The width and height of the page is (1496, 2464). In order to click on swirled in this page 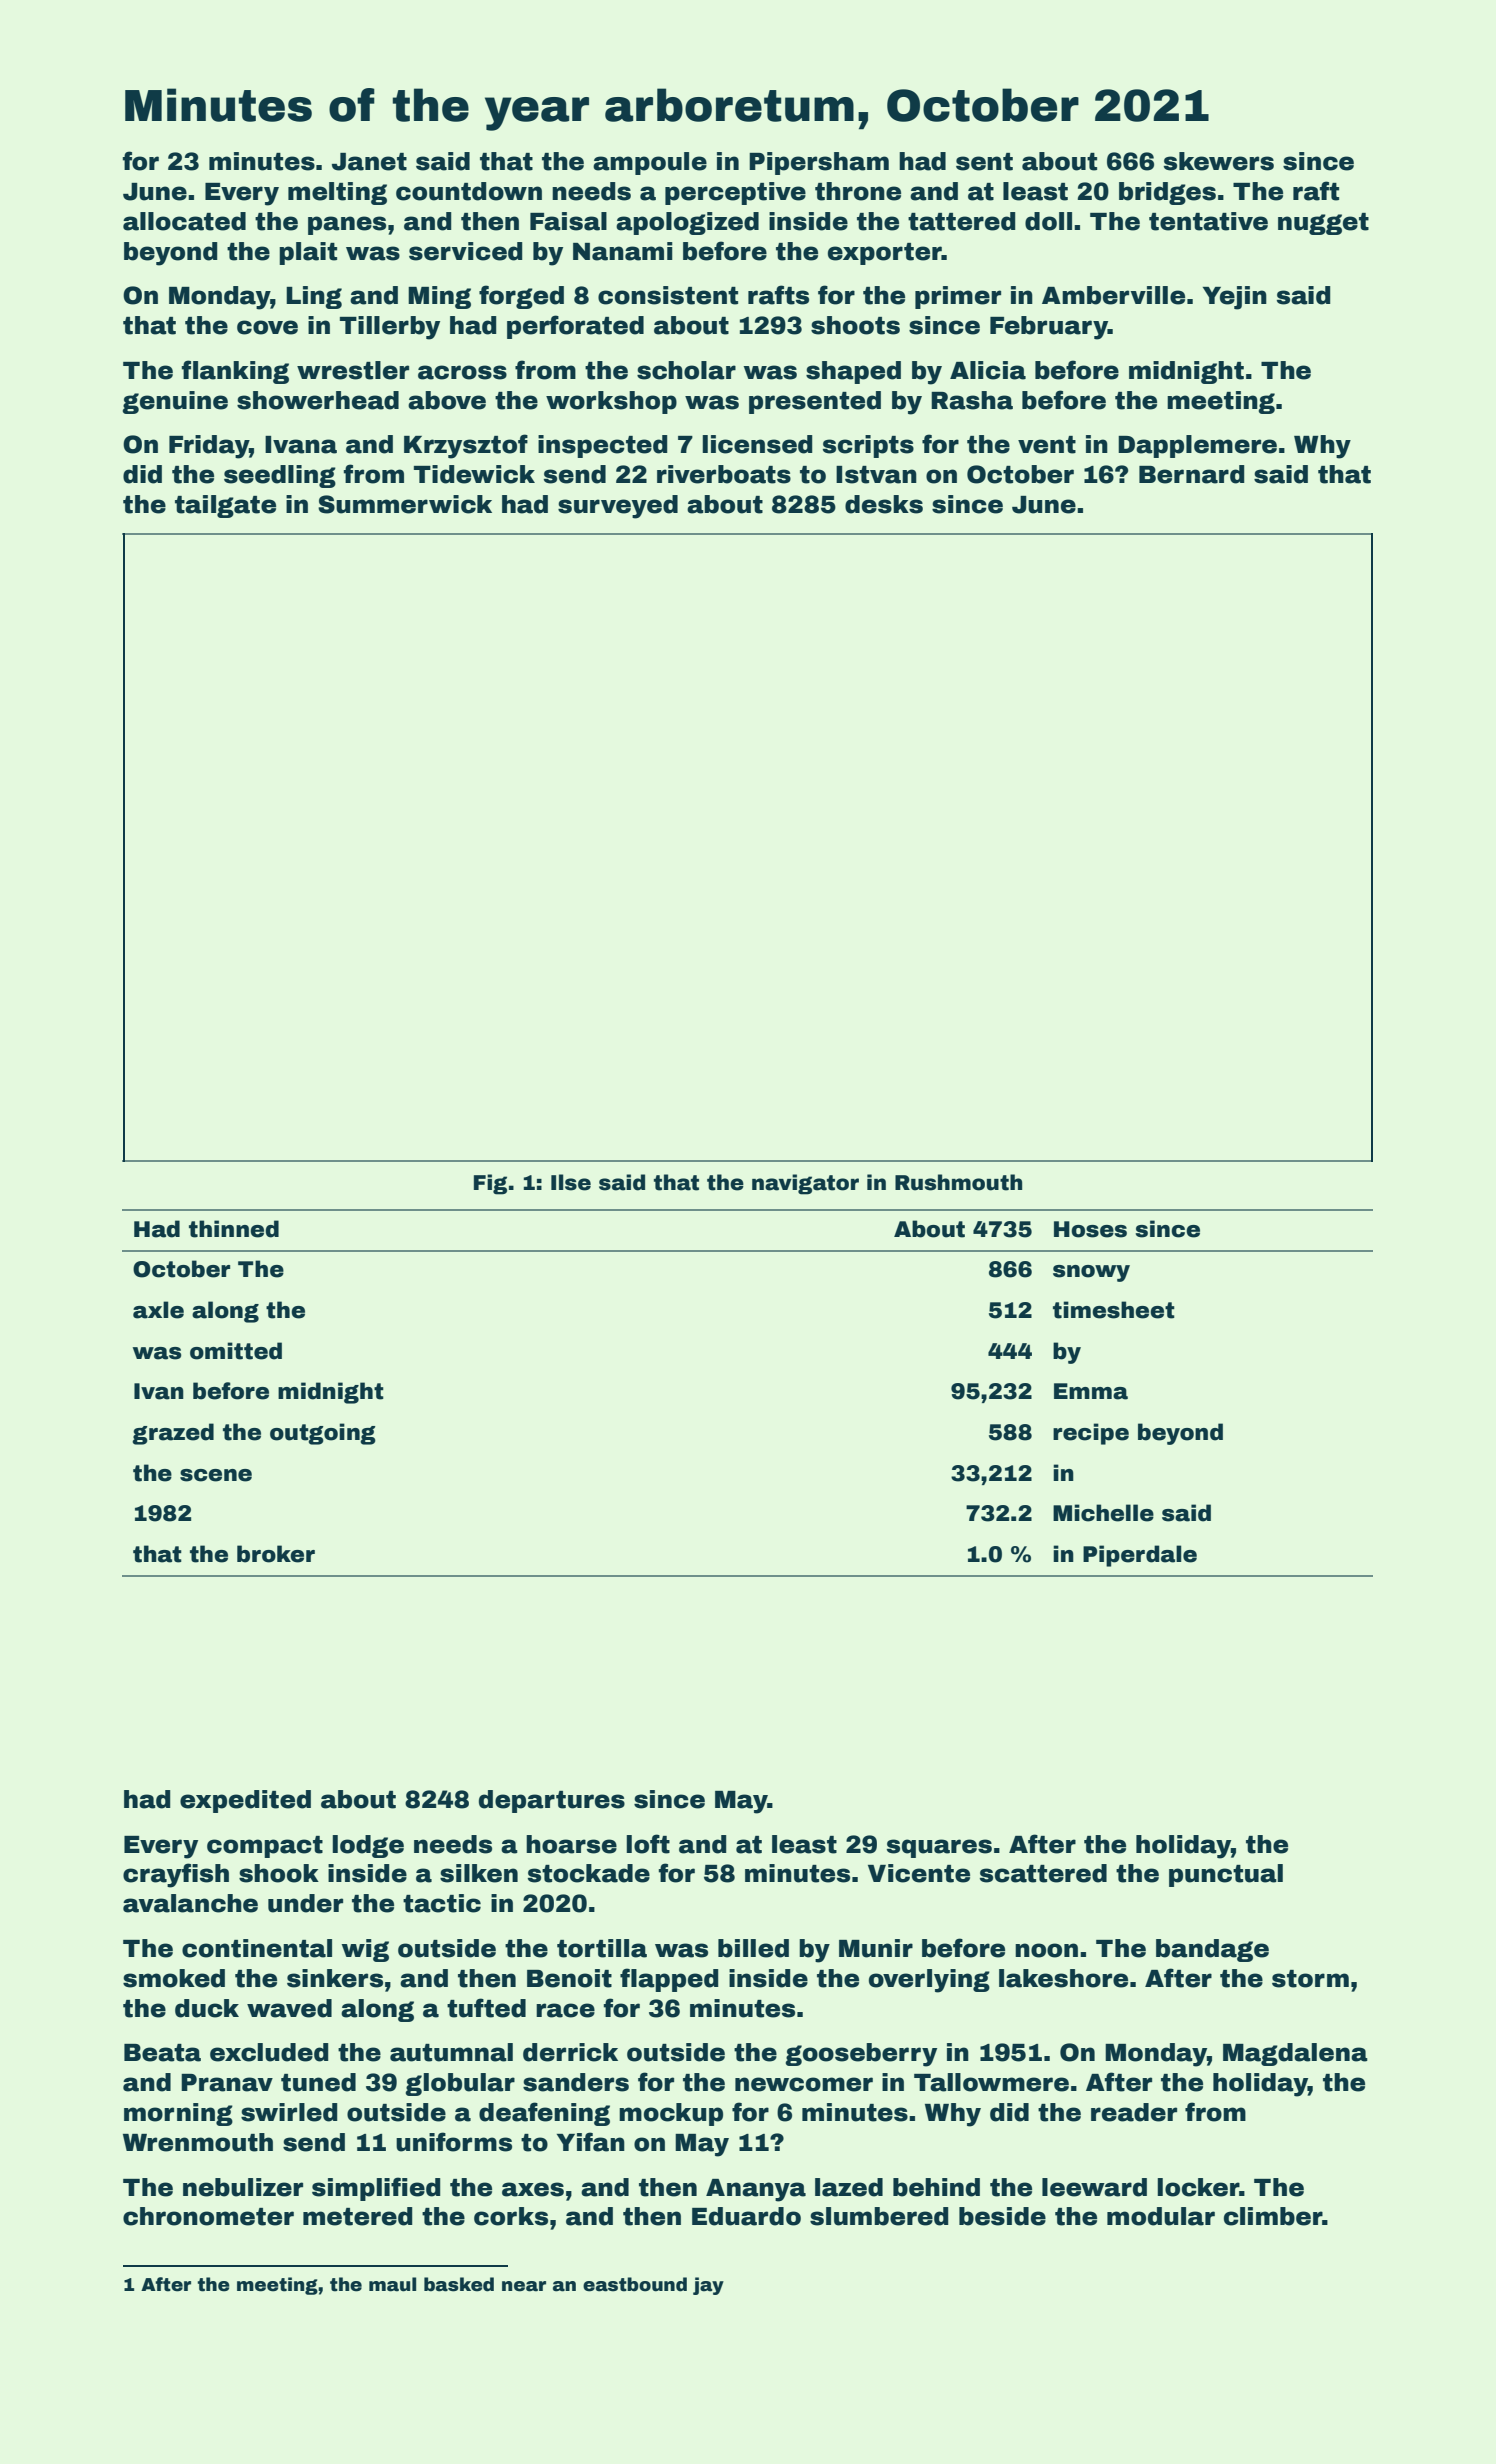, I will do `click(289, 2112)`.
